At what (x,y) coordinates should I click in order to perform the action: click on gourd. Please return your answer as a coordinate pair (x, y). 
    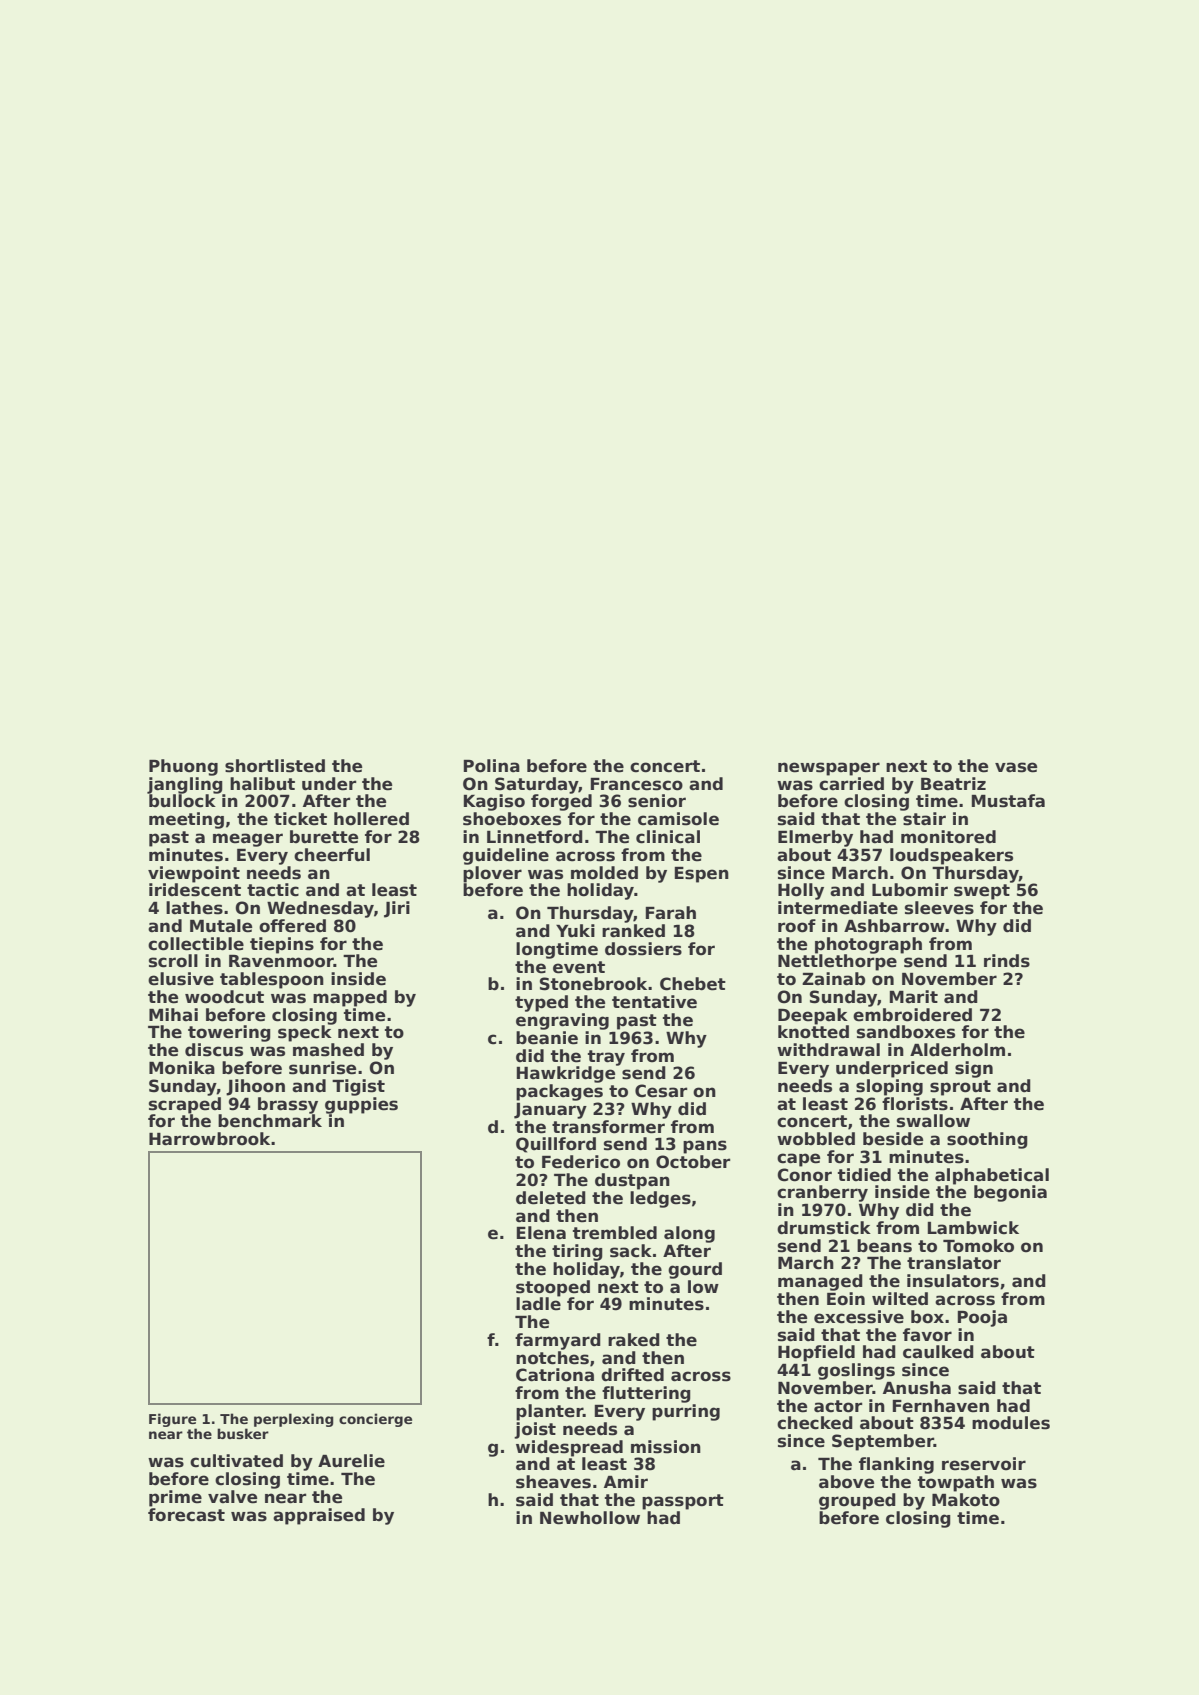
    Looking at the image, I should click on (695, 1270).
